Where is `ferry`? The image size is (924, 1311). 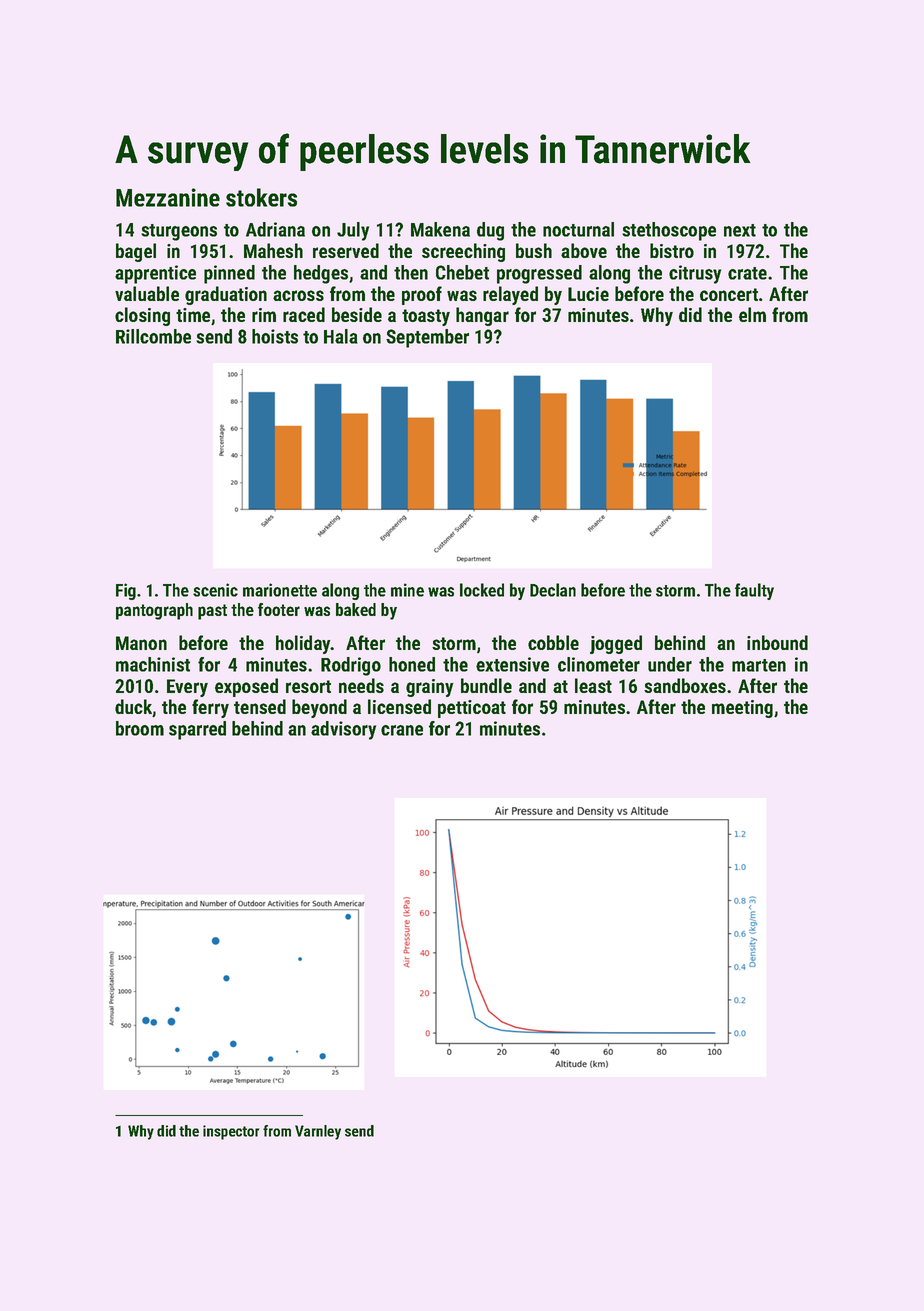 ferry is located at coordinates (210, 708).
